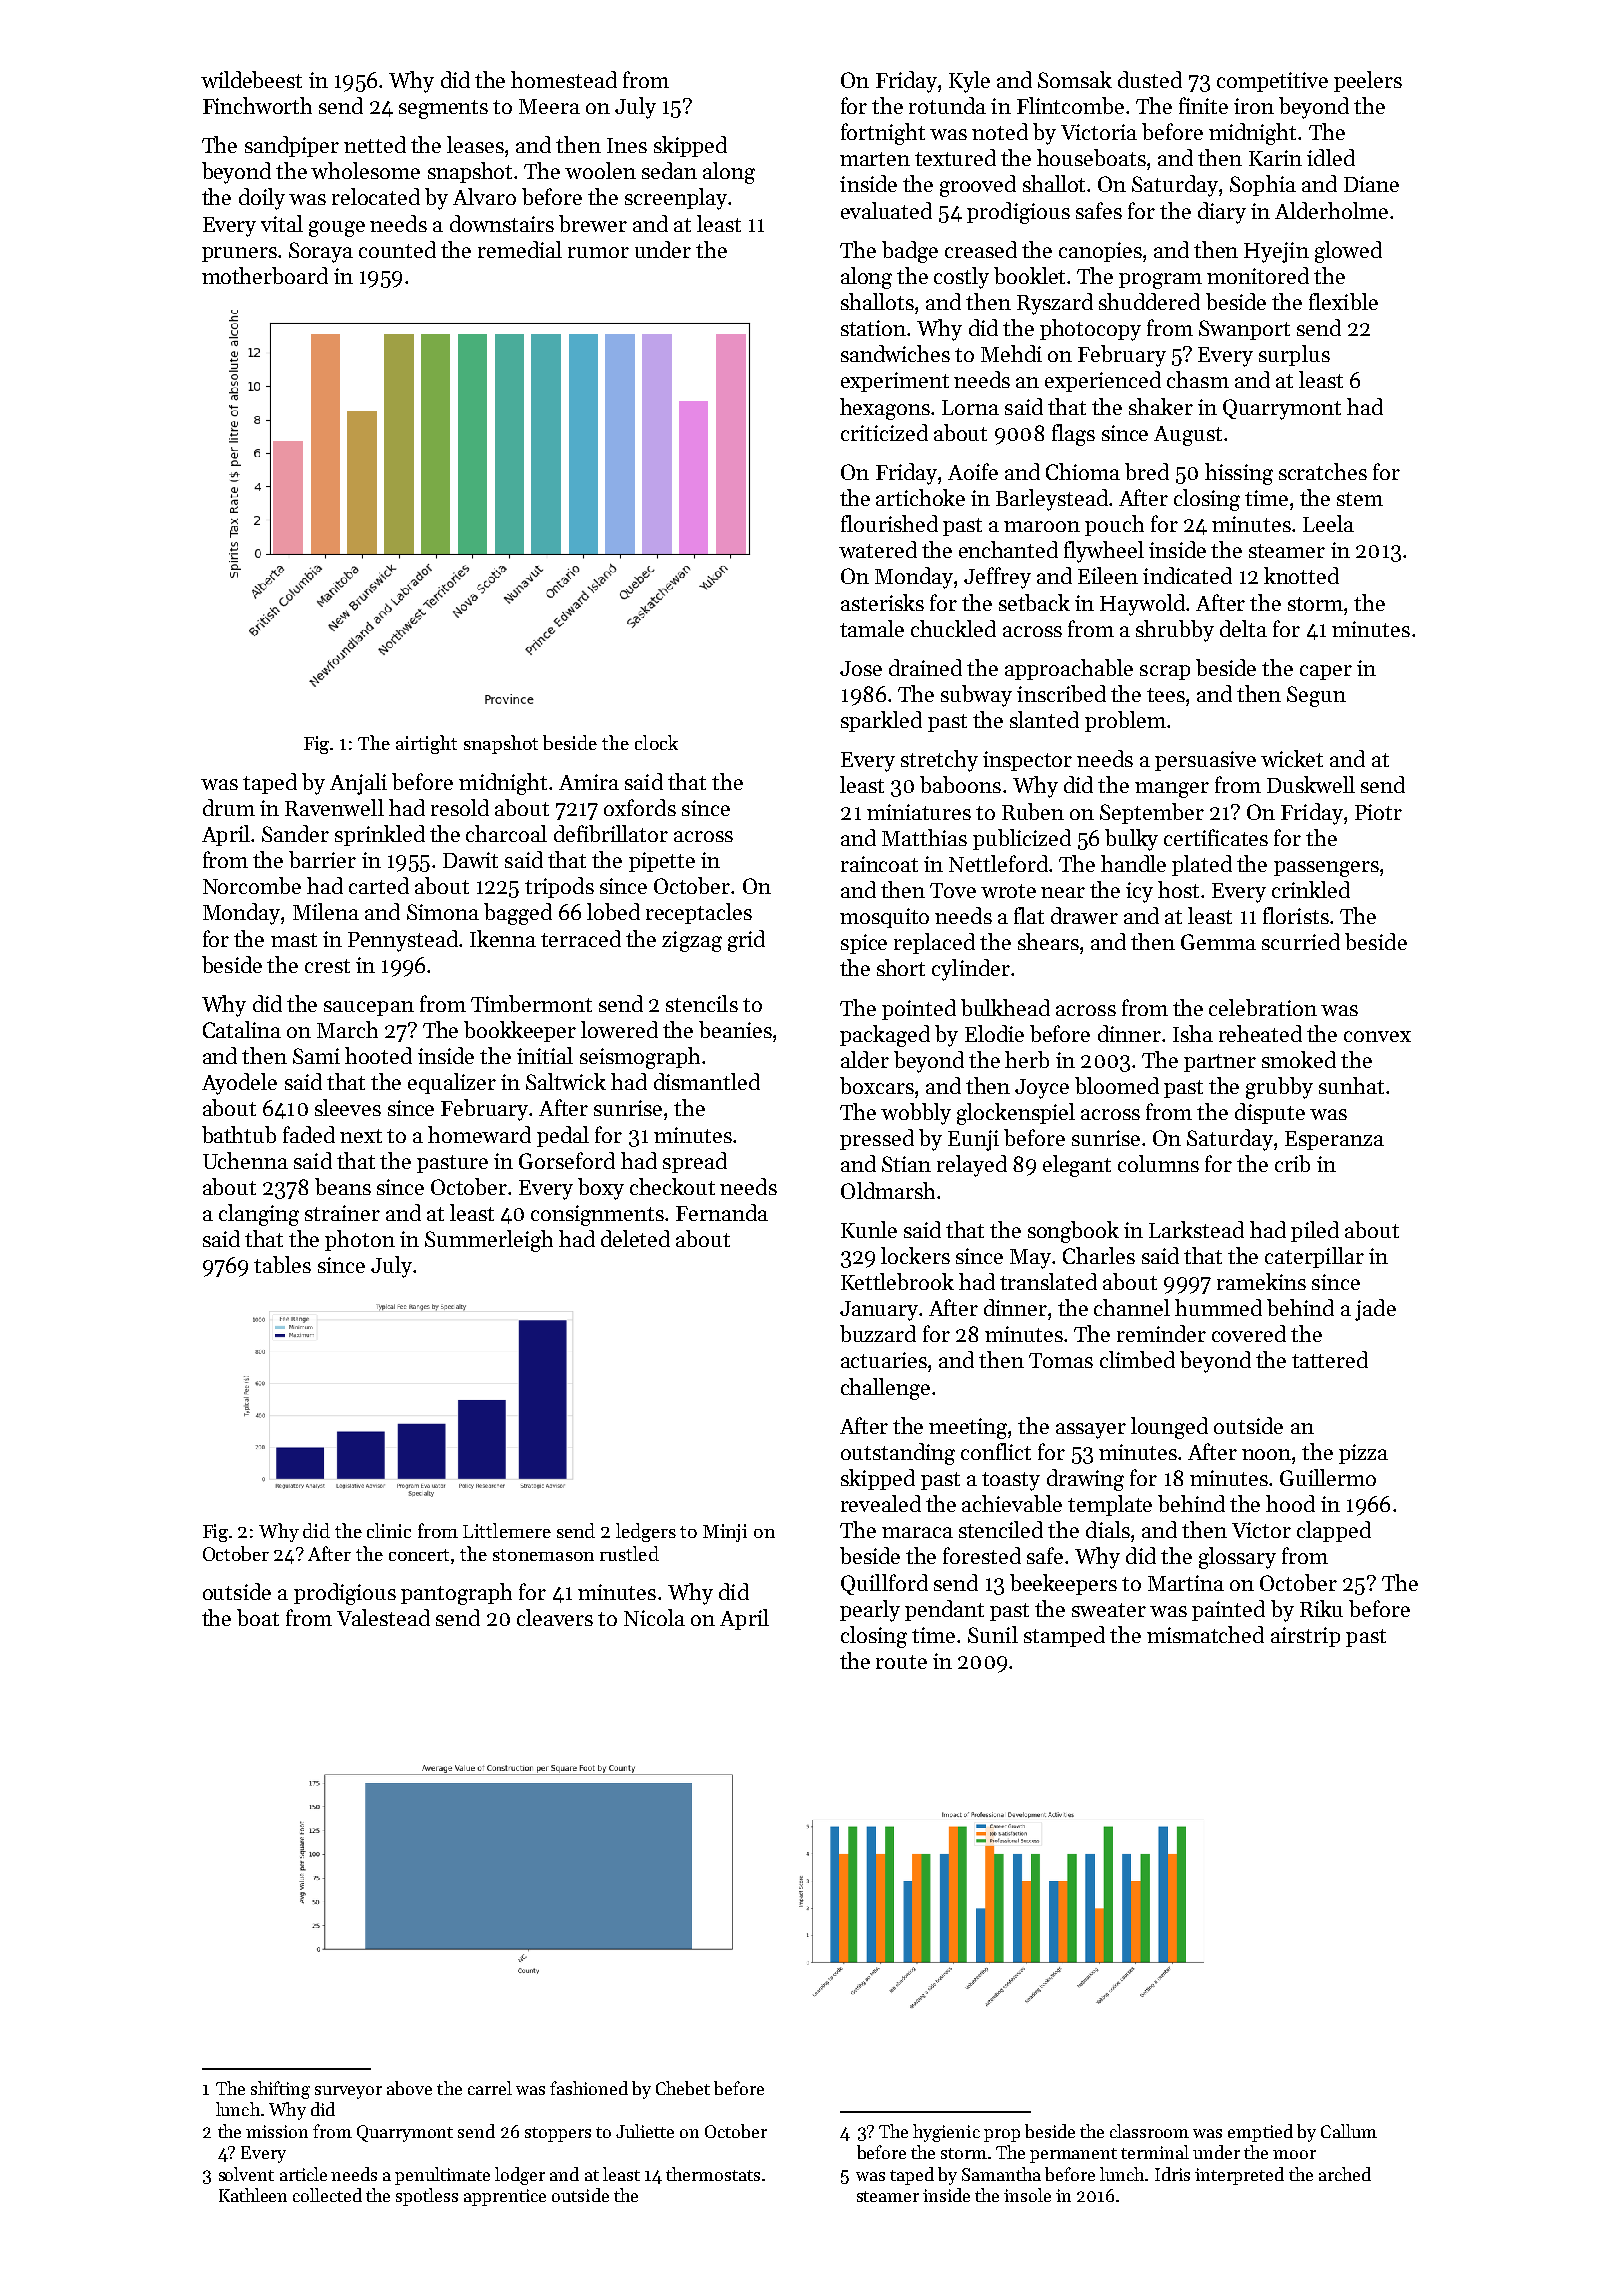  I want to click on Valestead, so click(383, 1617).
